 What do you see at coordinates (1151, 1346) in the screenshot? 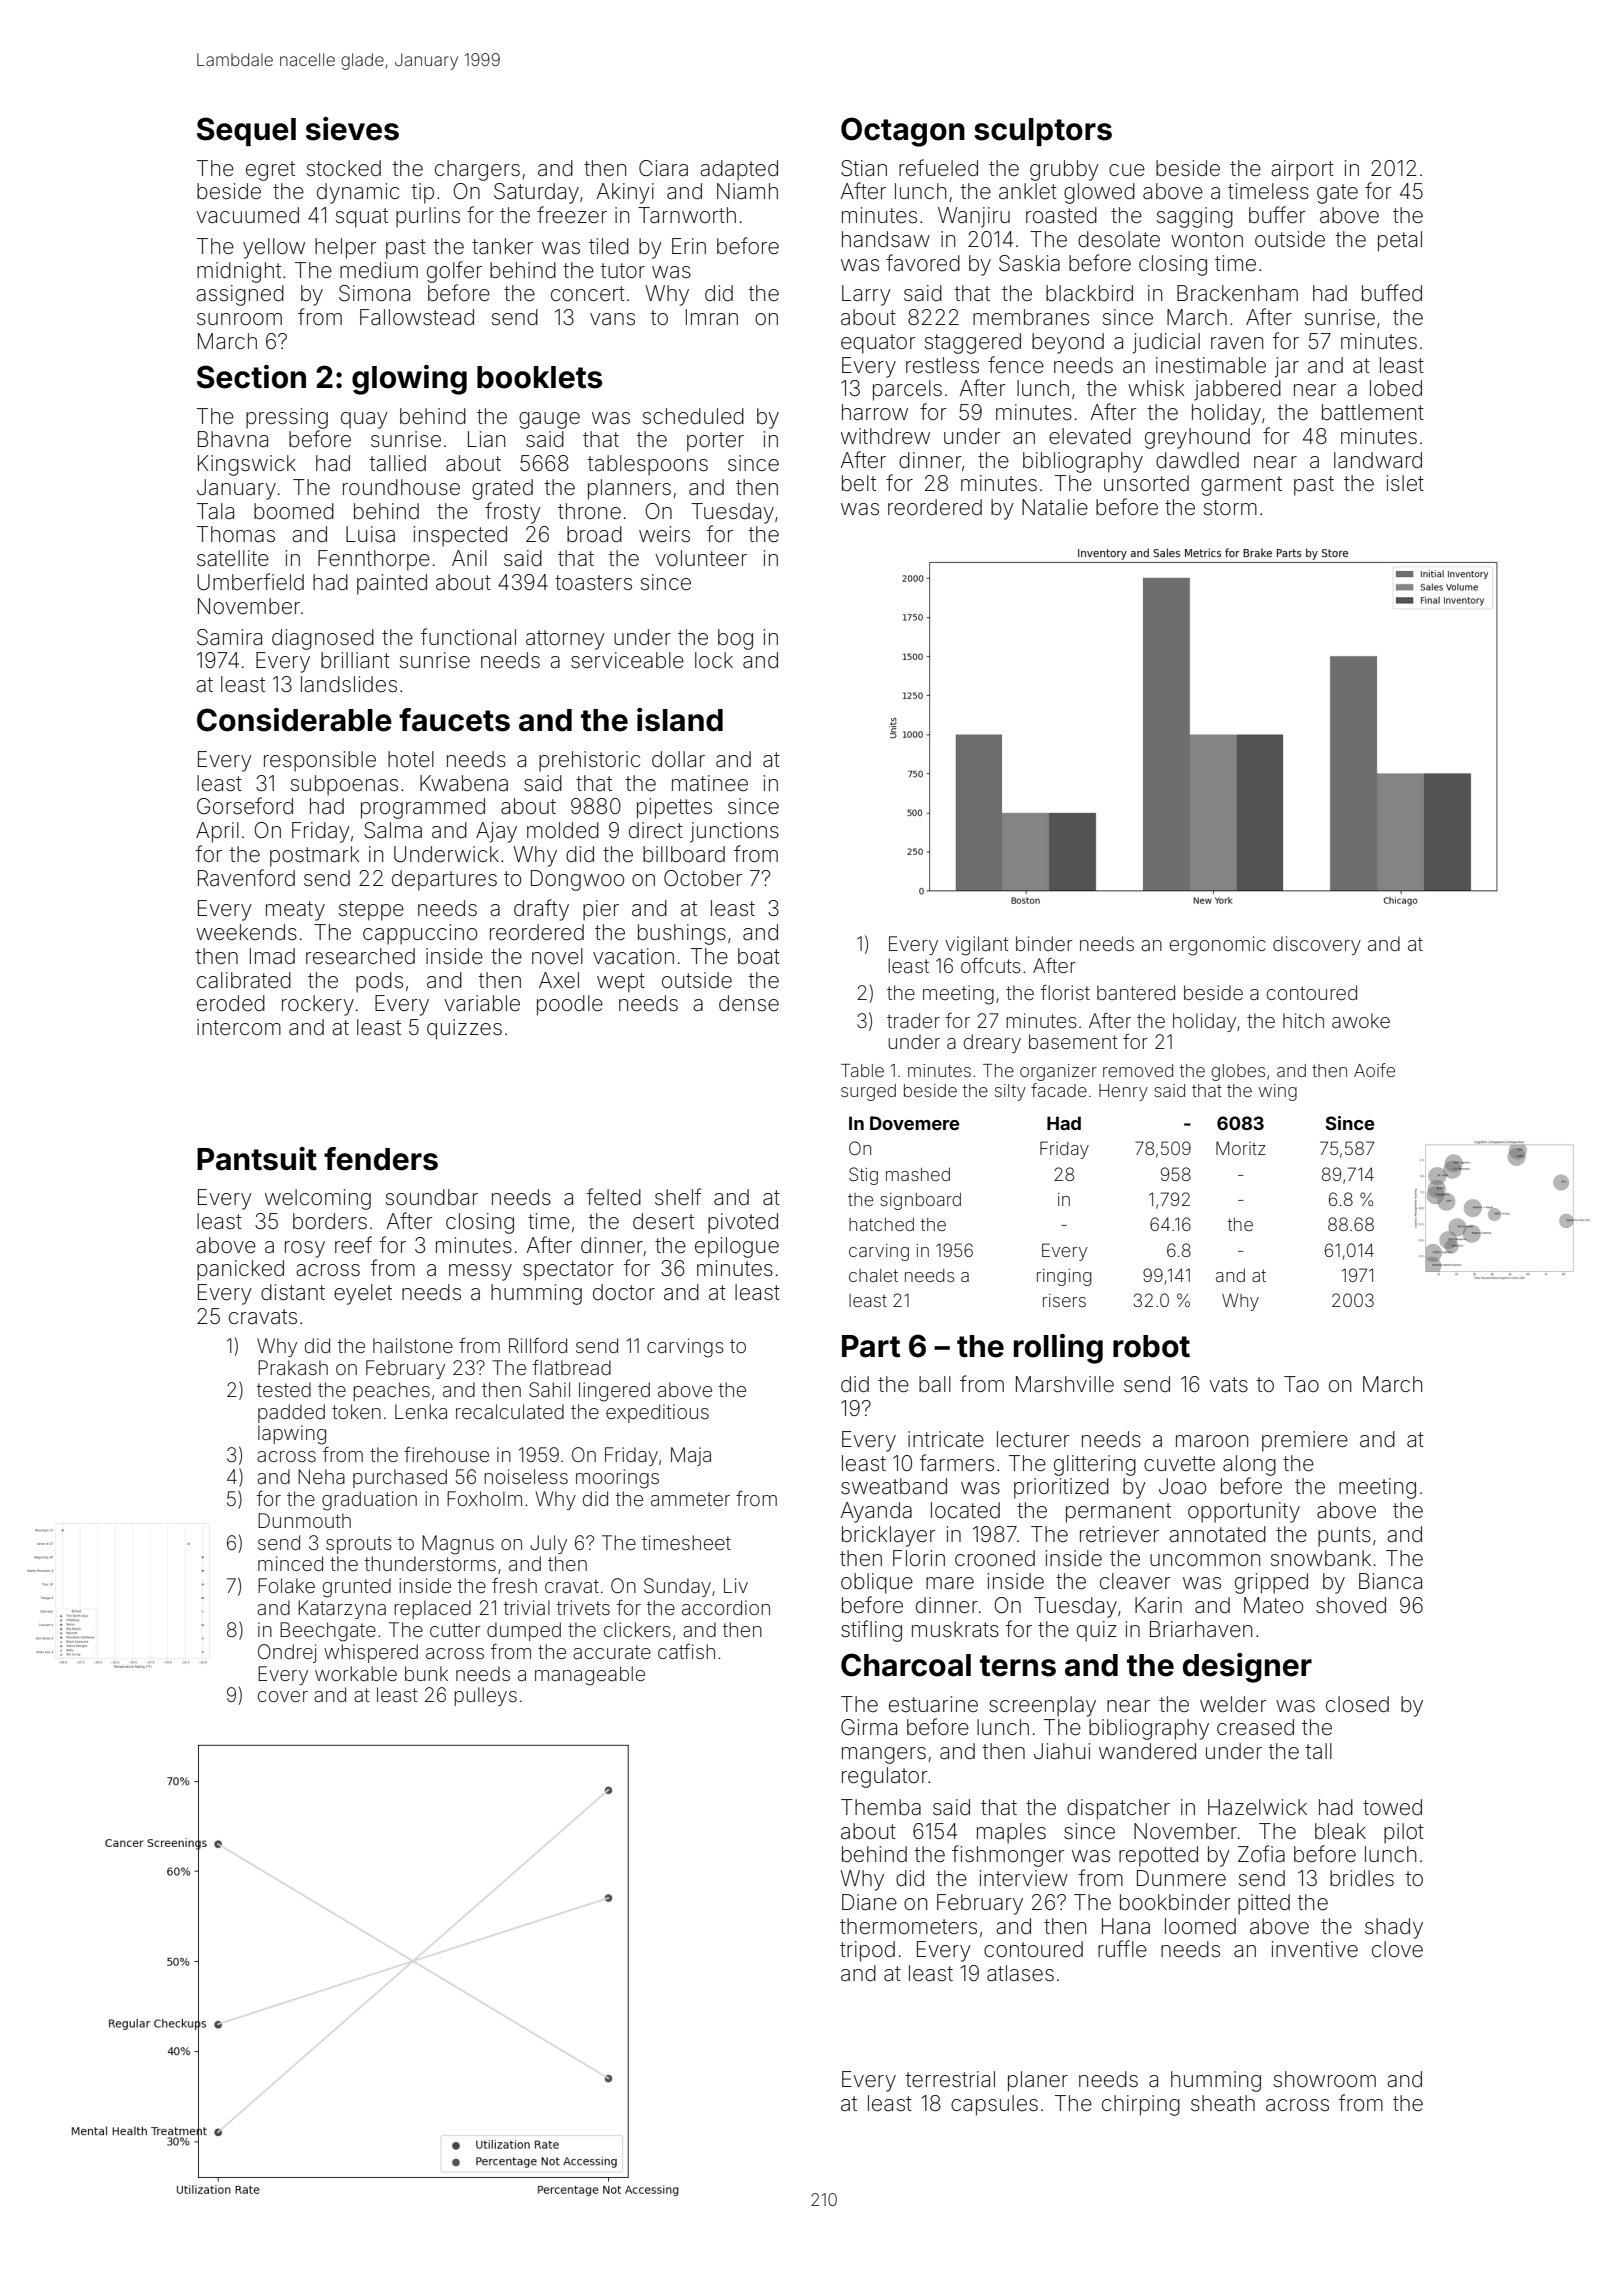
I see `robot` at bounding box center [1151, 1346].
